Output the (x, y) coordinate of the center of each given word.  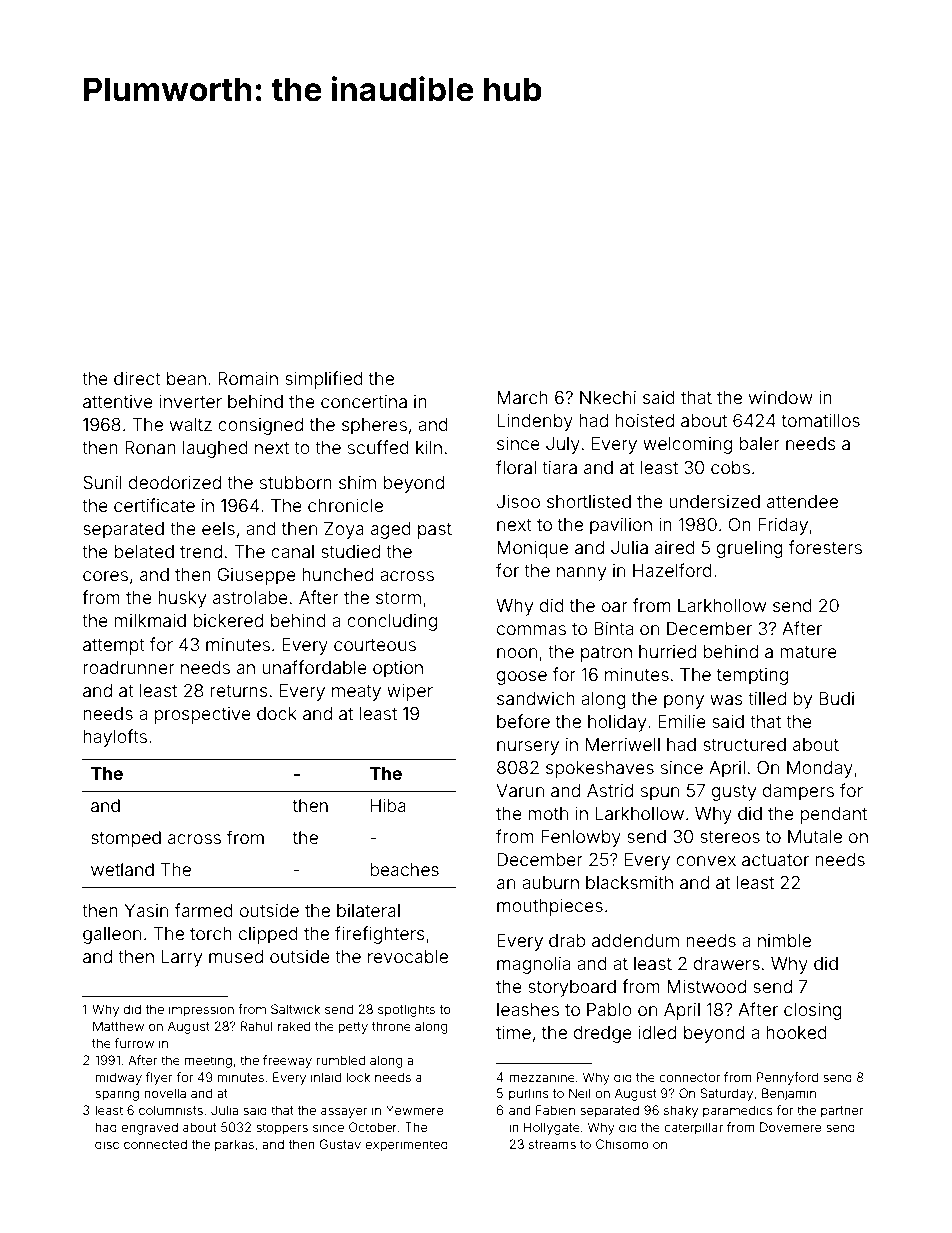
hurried (667, 651)
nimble (784, 940)
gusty (734, 793)
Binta (613, 628)
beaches (404, 869)
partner (842, 1112)
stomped (126, 839)
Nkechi (608, 397)
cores (105, 576)
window (781, 397)
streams (552, 1144)
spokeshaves (600, 769)
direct (137, 378)
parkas (234, 1145)
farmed (204, 910)
